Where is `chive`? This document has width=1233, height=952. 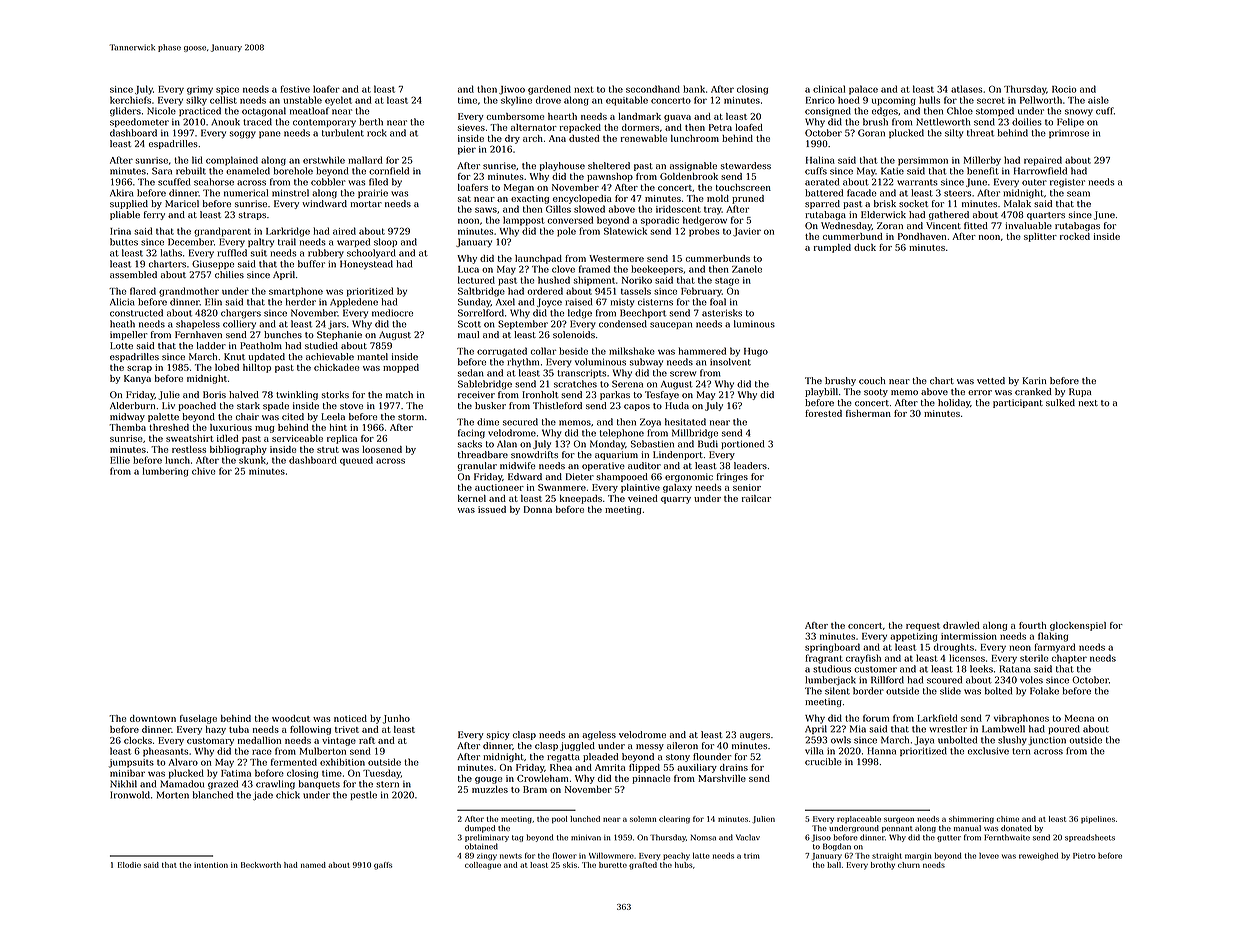 chive is located at coordinates (204, 471).
